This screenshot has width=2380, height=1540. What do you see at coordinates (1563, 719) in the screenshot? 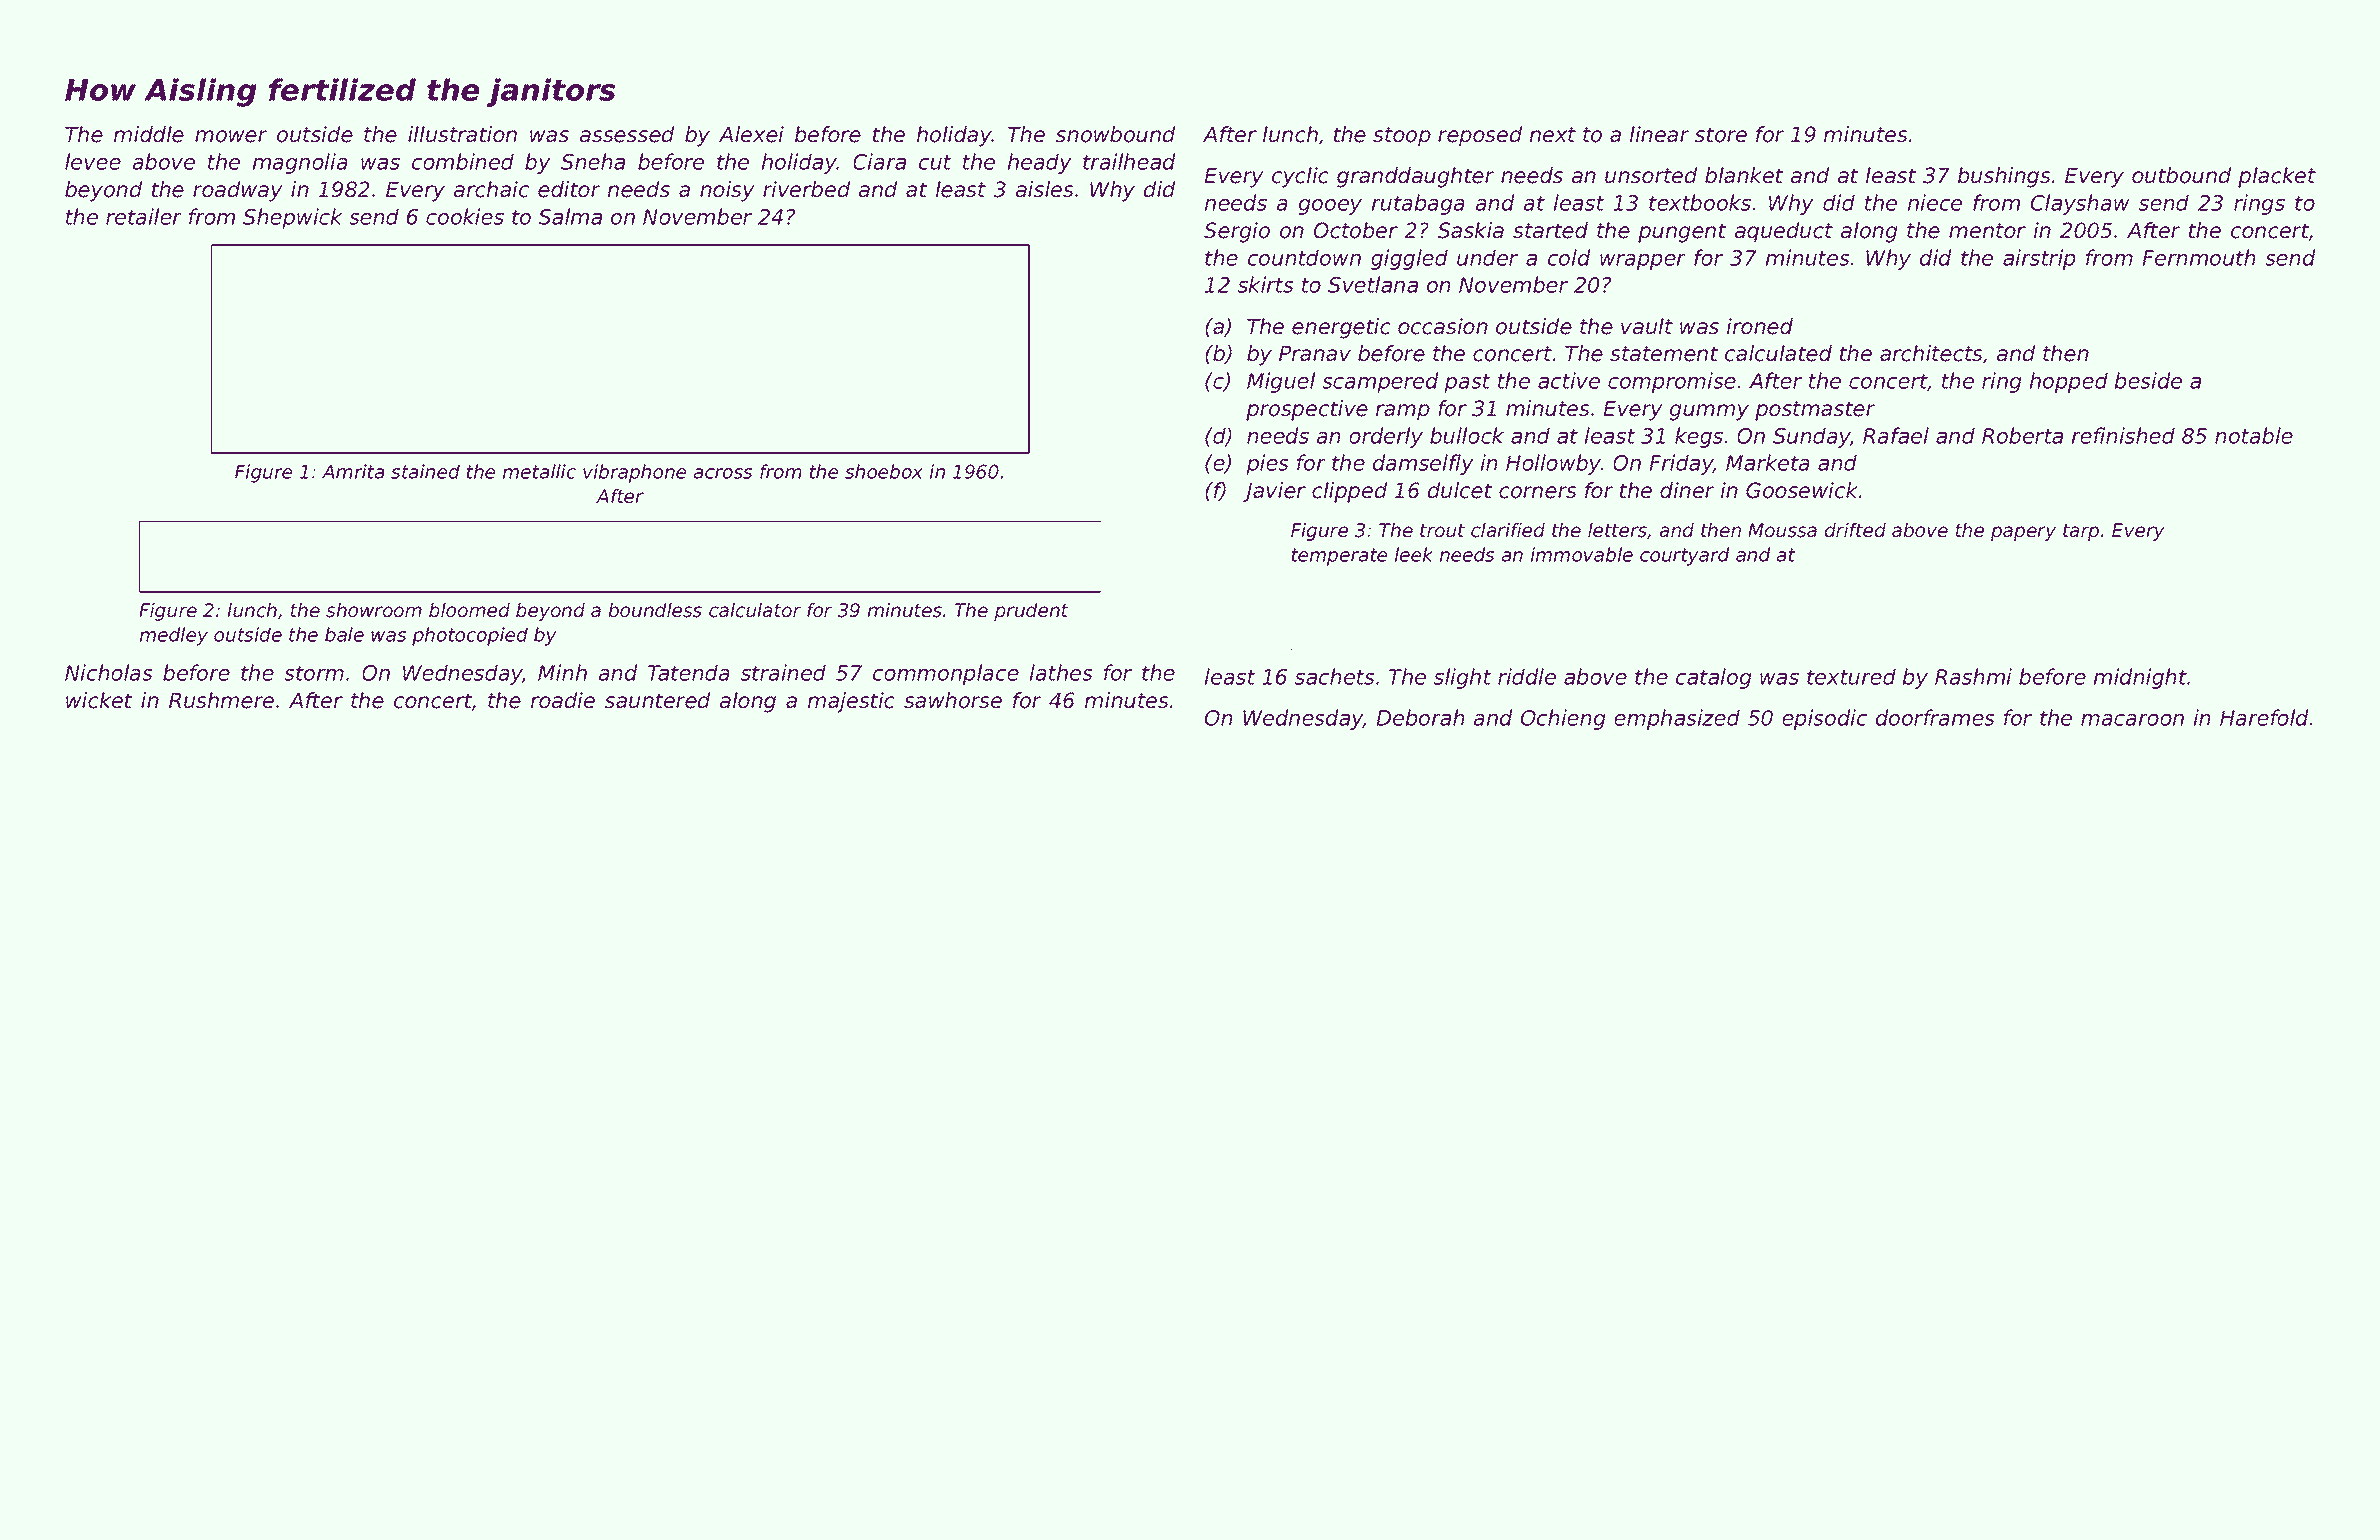
I see `Ochieng` at bounding box center [1563, 719].
